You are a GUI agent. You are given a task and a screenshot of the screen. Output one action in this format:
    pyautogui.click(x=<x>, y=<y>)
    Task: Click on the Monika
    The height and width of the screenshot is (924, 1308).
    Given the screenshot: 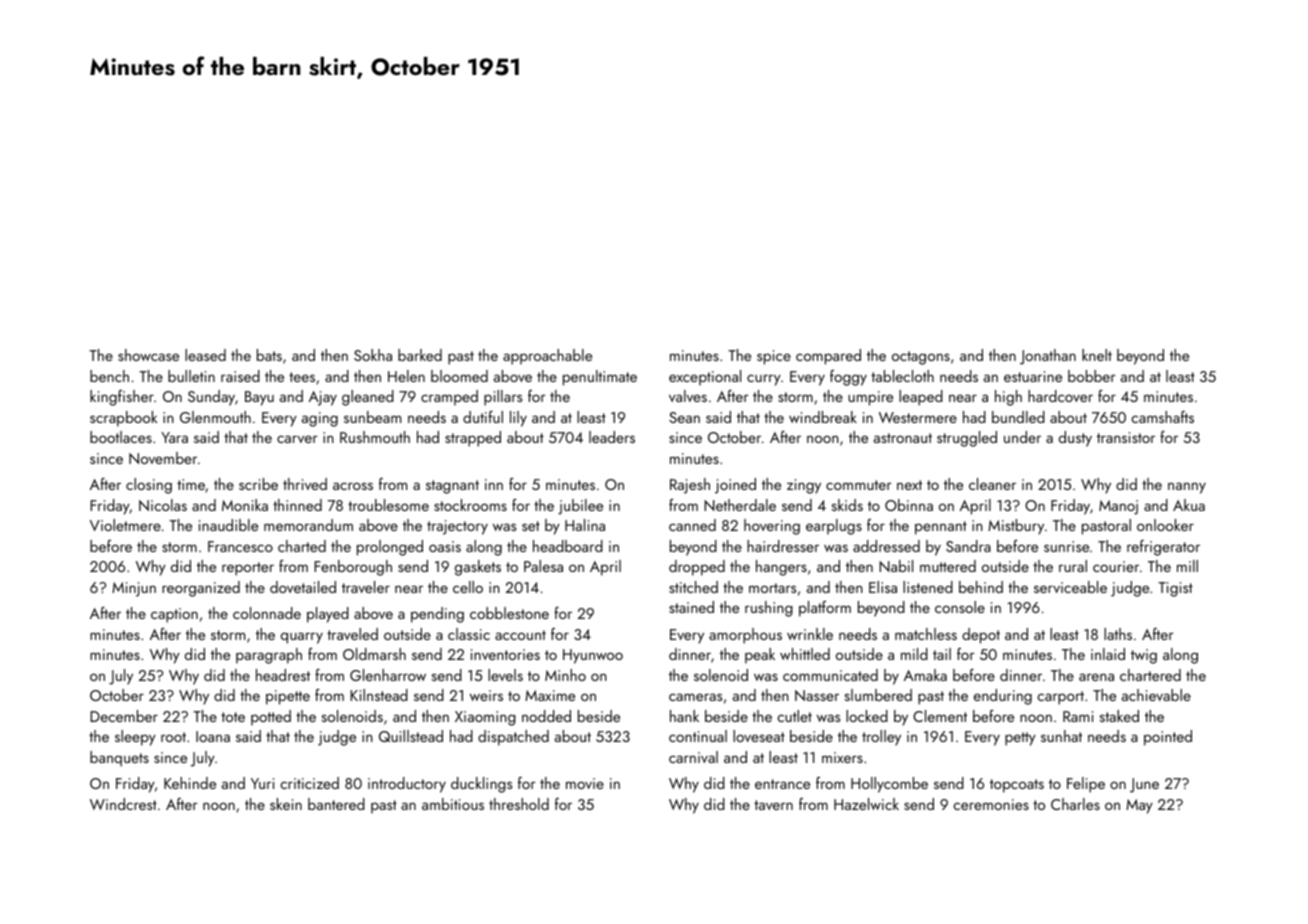 What is the action you would take?
    pyautogui.click(x=245, y=505)
